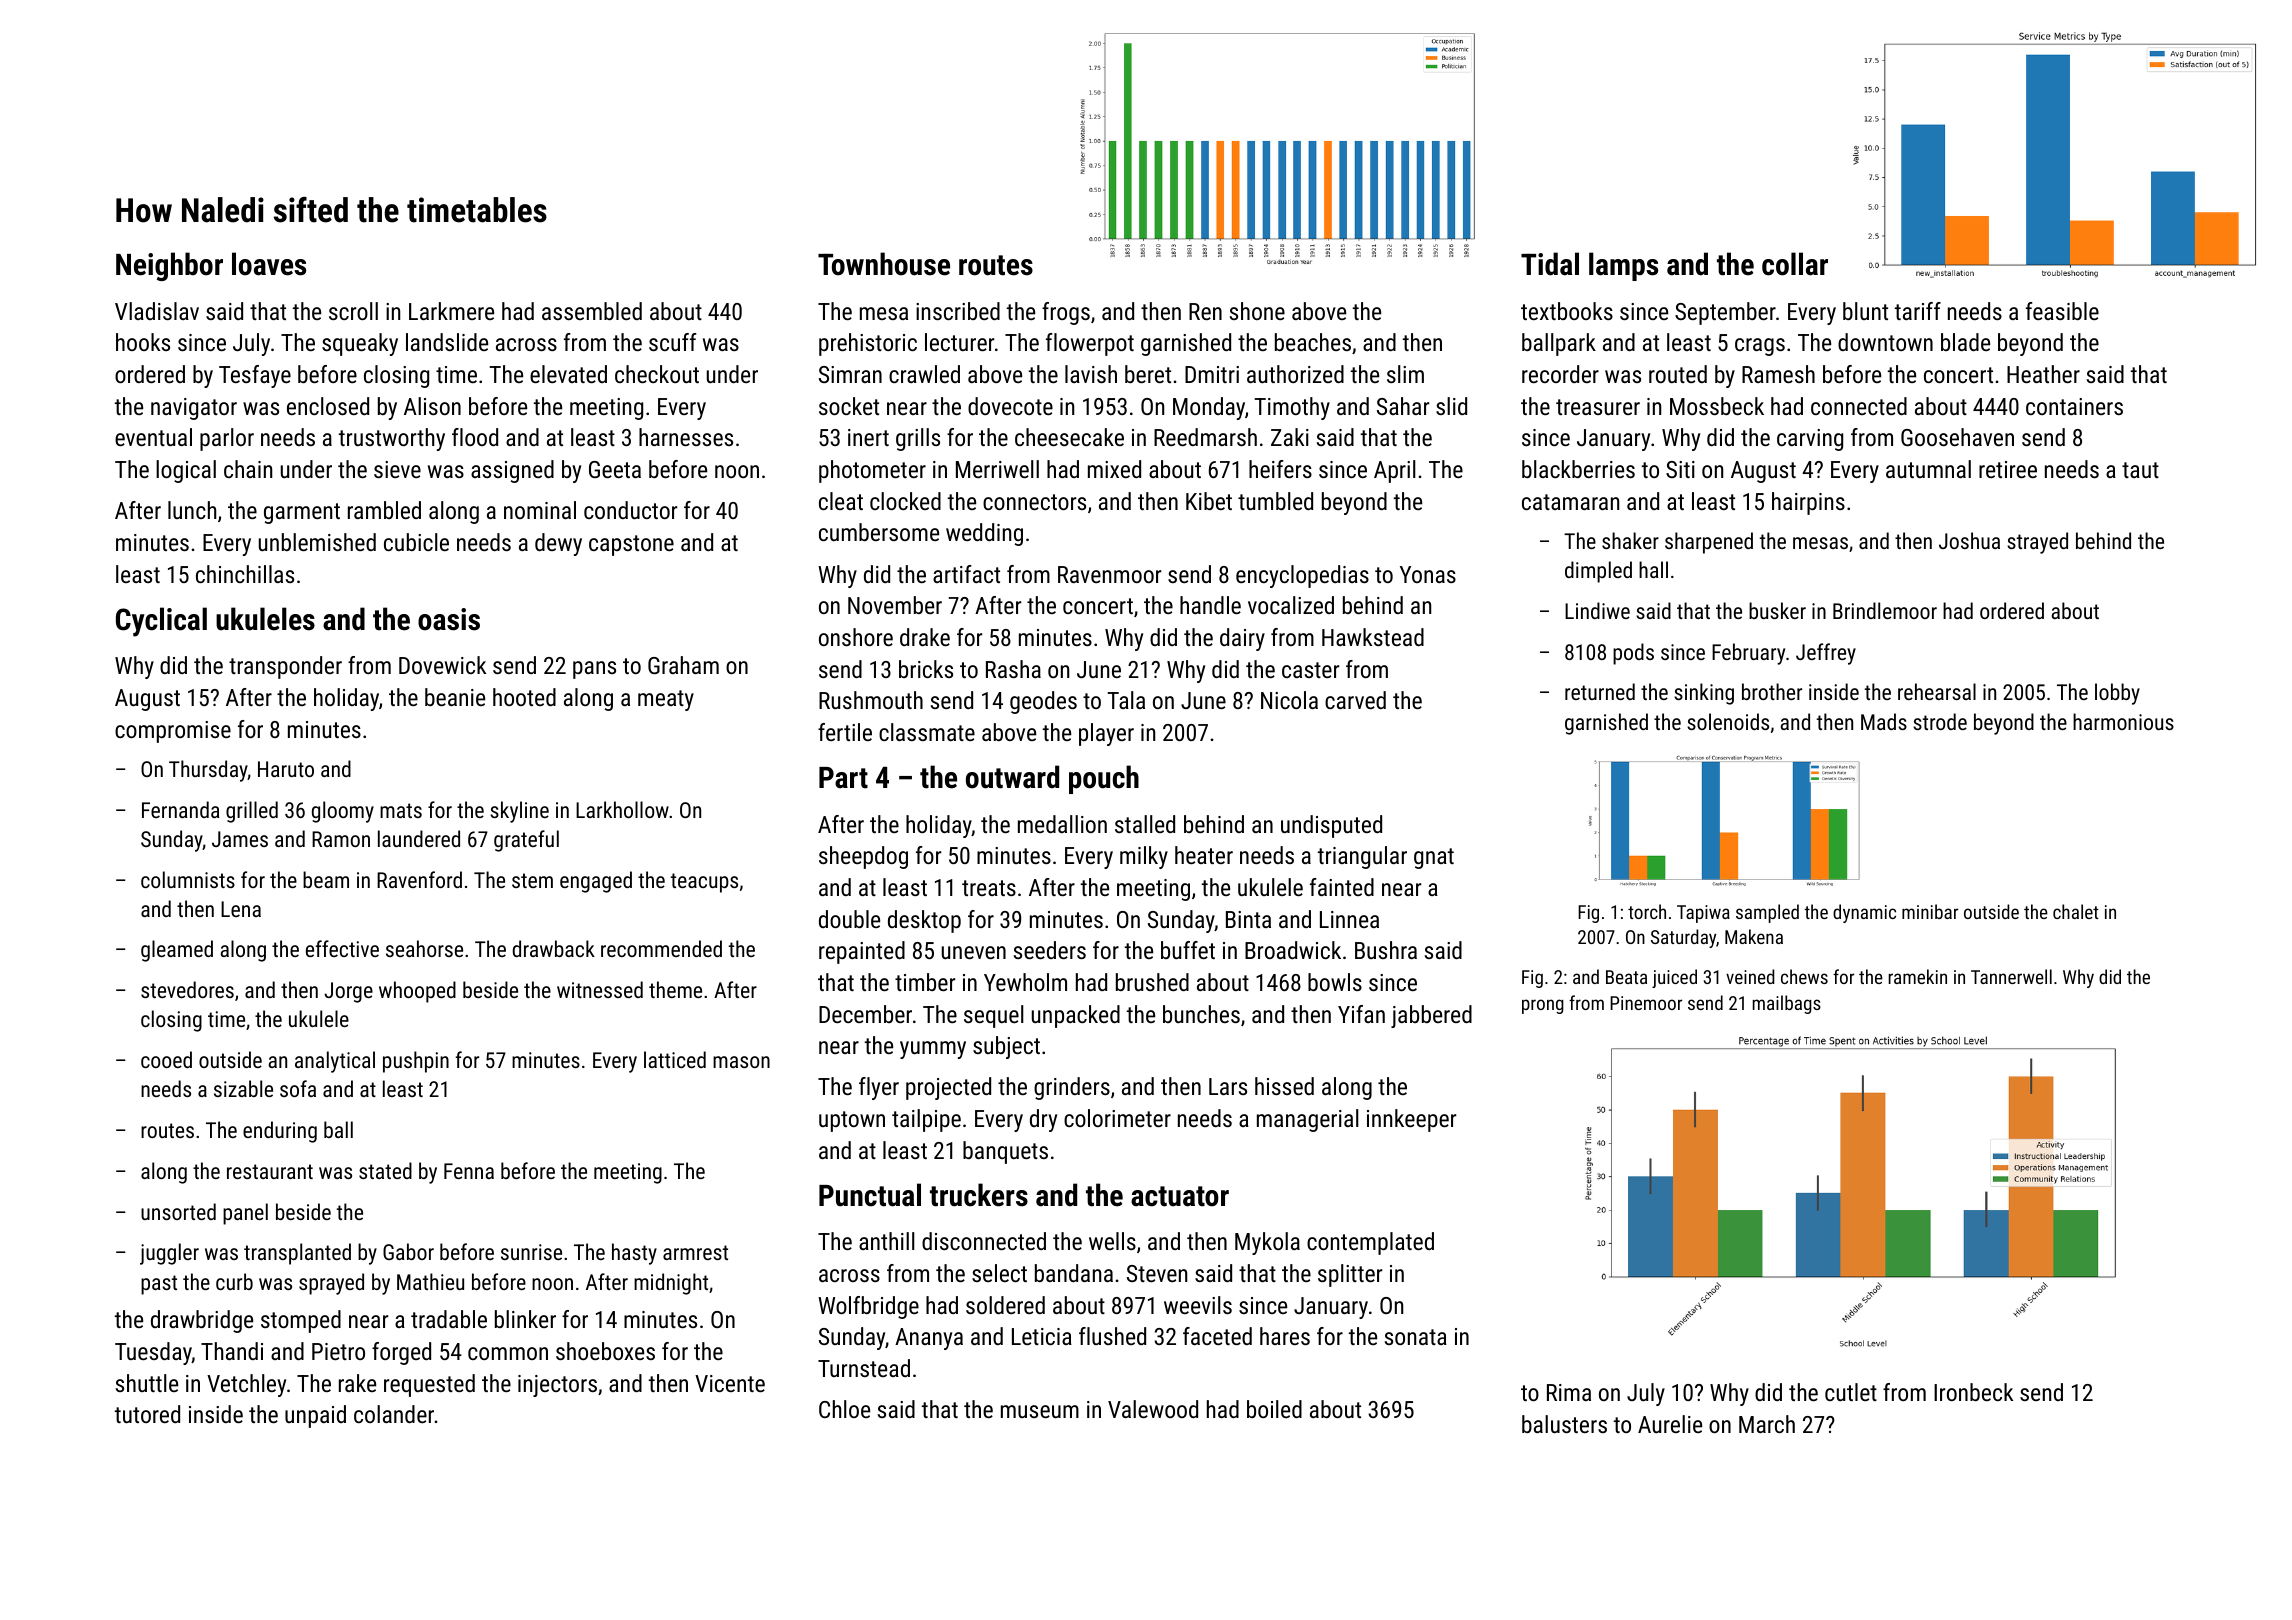 The width and height of the screenshot is (2292, 1620). Describe the element at coordinates (1411, 1120) in the screenshot. I see `innkeeper` at that location.
